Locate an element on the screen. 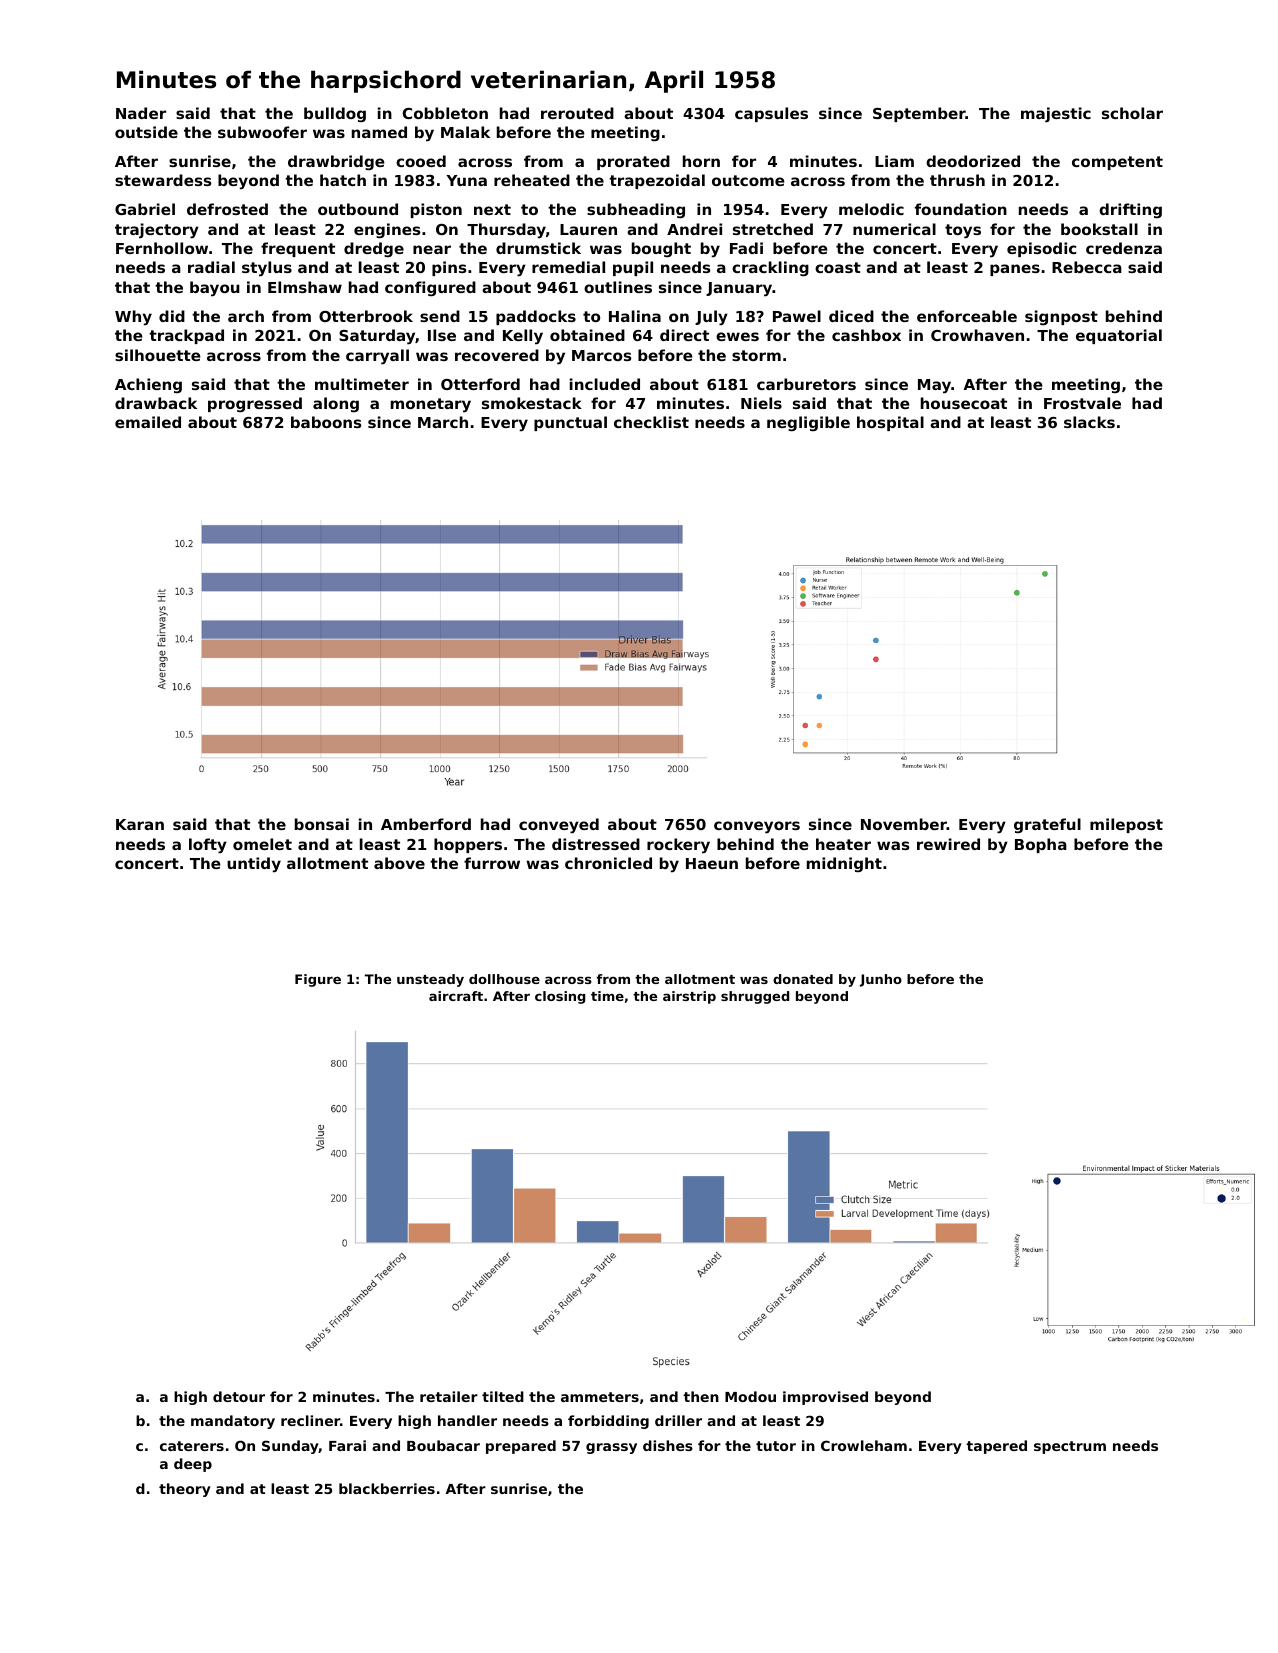 This screenshot has height=1653, width=1278. Amberford is located at coordinates (426, 824).
